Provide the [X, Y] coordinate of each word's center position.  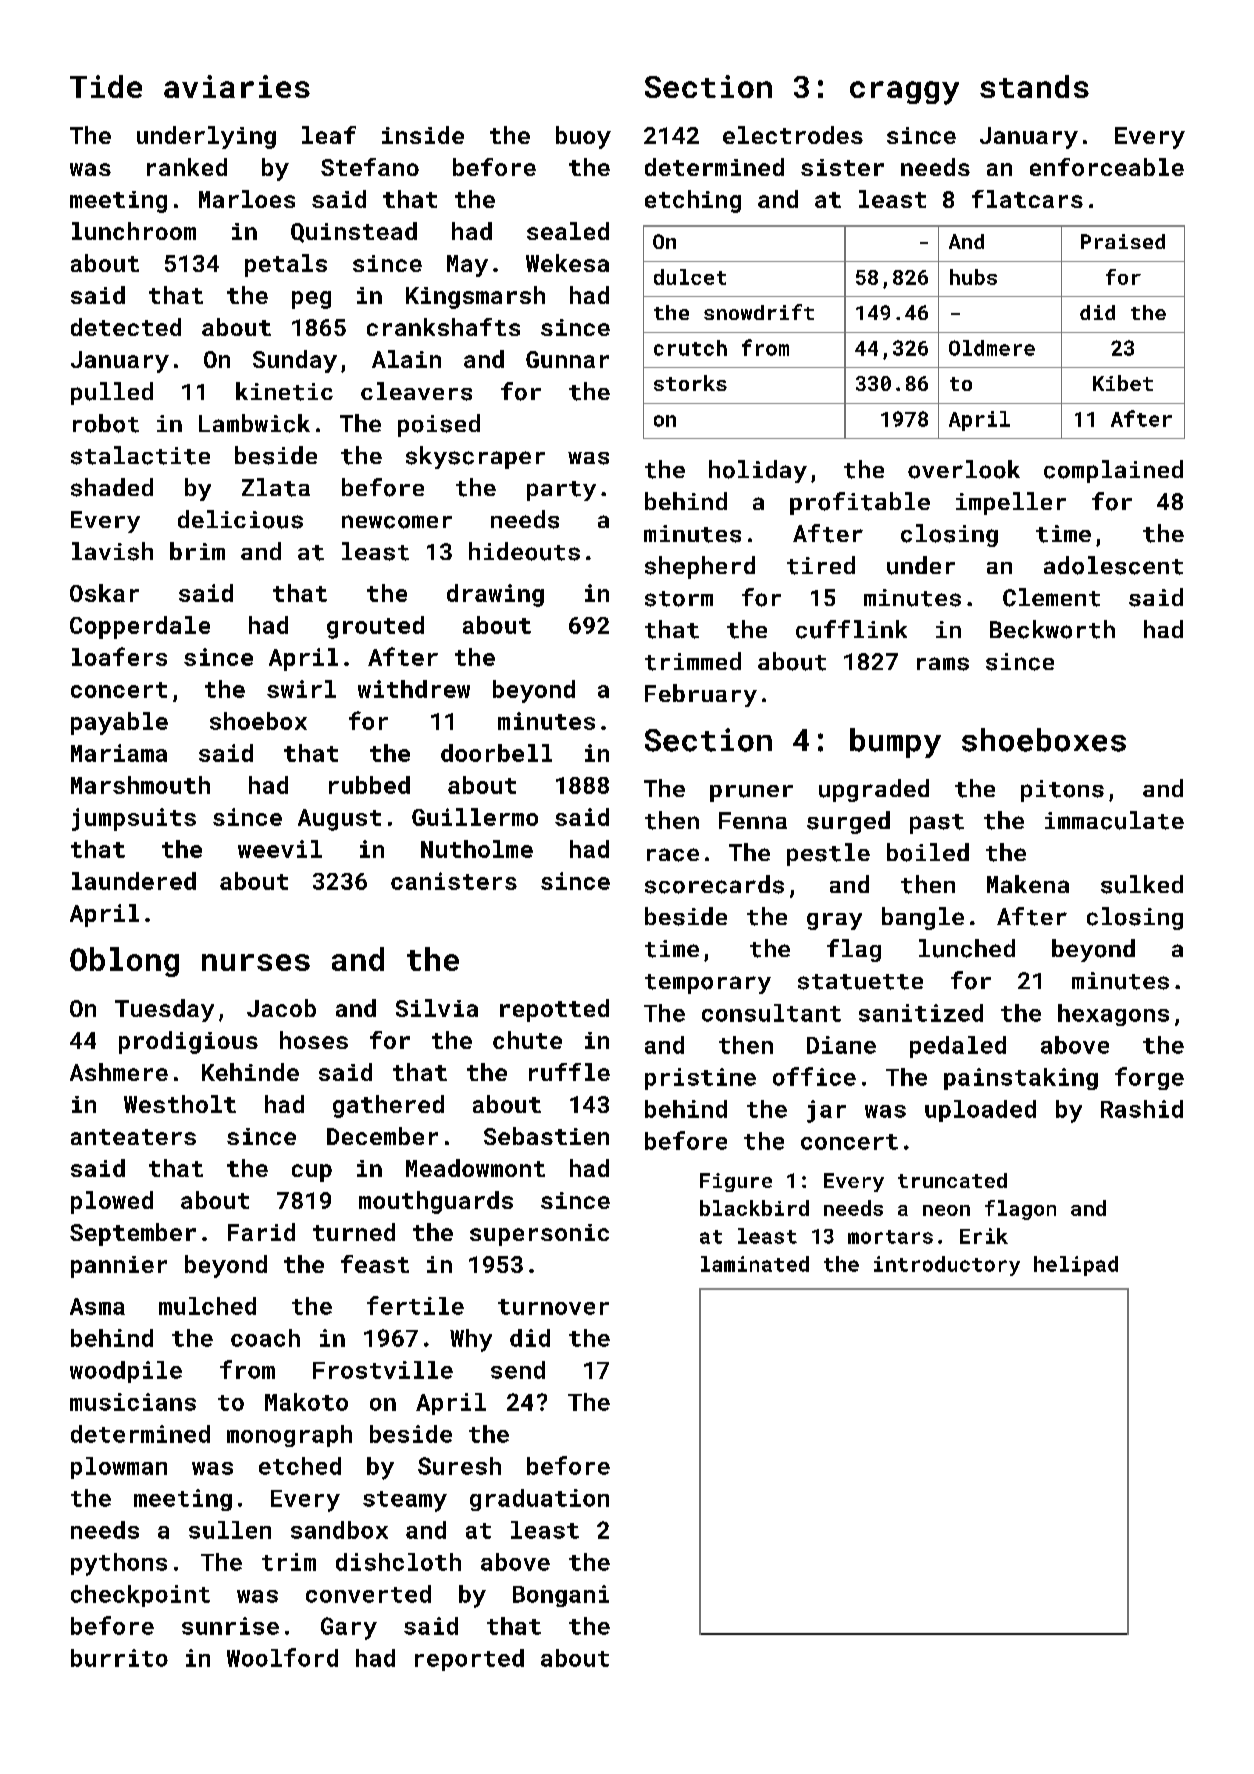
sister [842, 167]
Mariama [119, 753]
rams [943, 664]
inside [423, 135]
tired [821, 565]
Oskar [104, 593]
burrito [119, 1658]
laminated [755, 1264]
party [561, 491]
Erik [984, 1236]
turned [354, 1232]
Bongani [561, 1596]
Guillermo [475, 817]
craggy [904, 93]
